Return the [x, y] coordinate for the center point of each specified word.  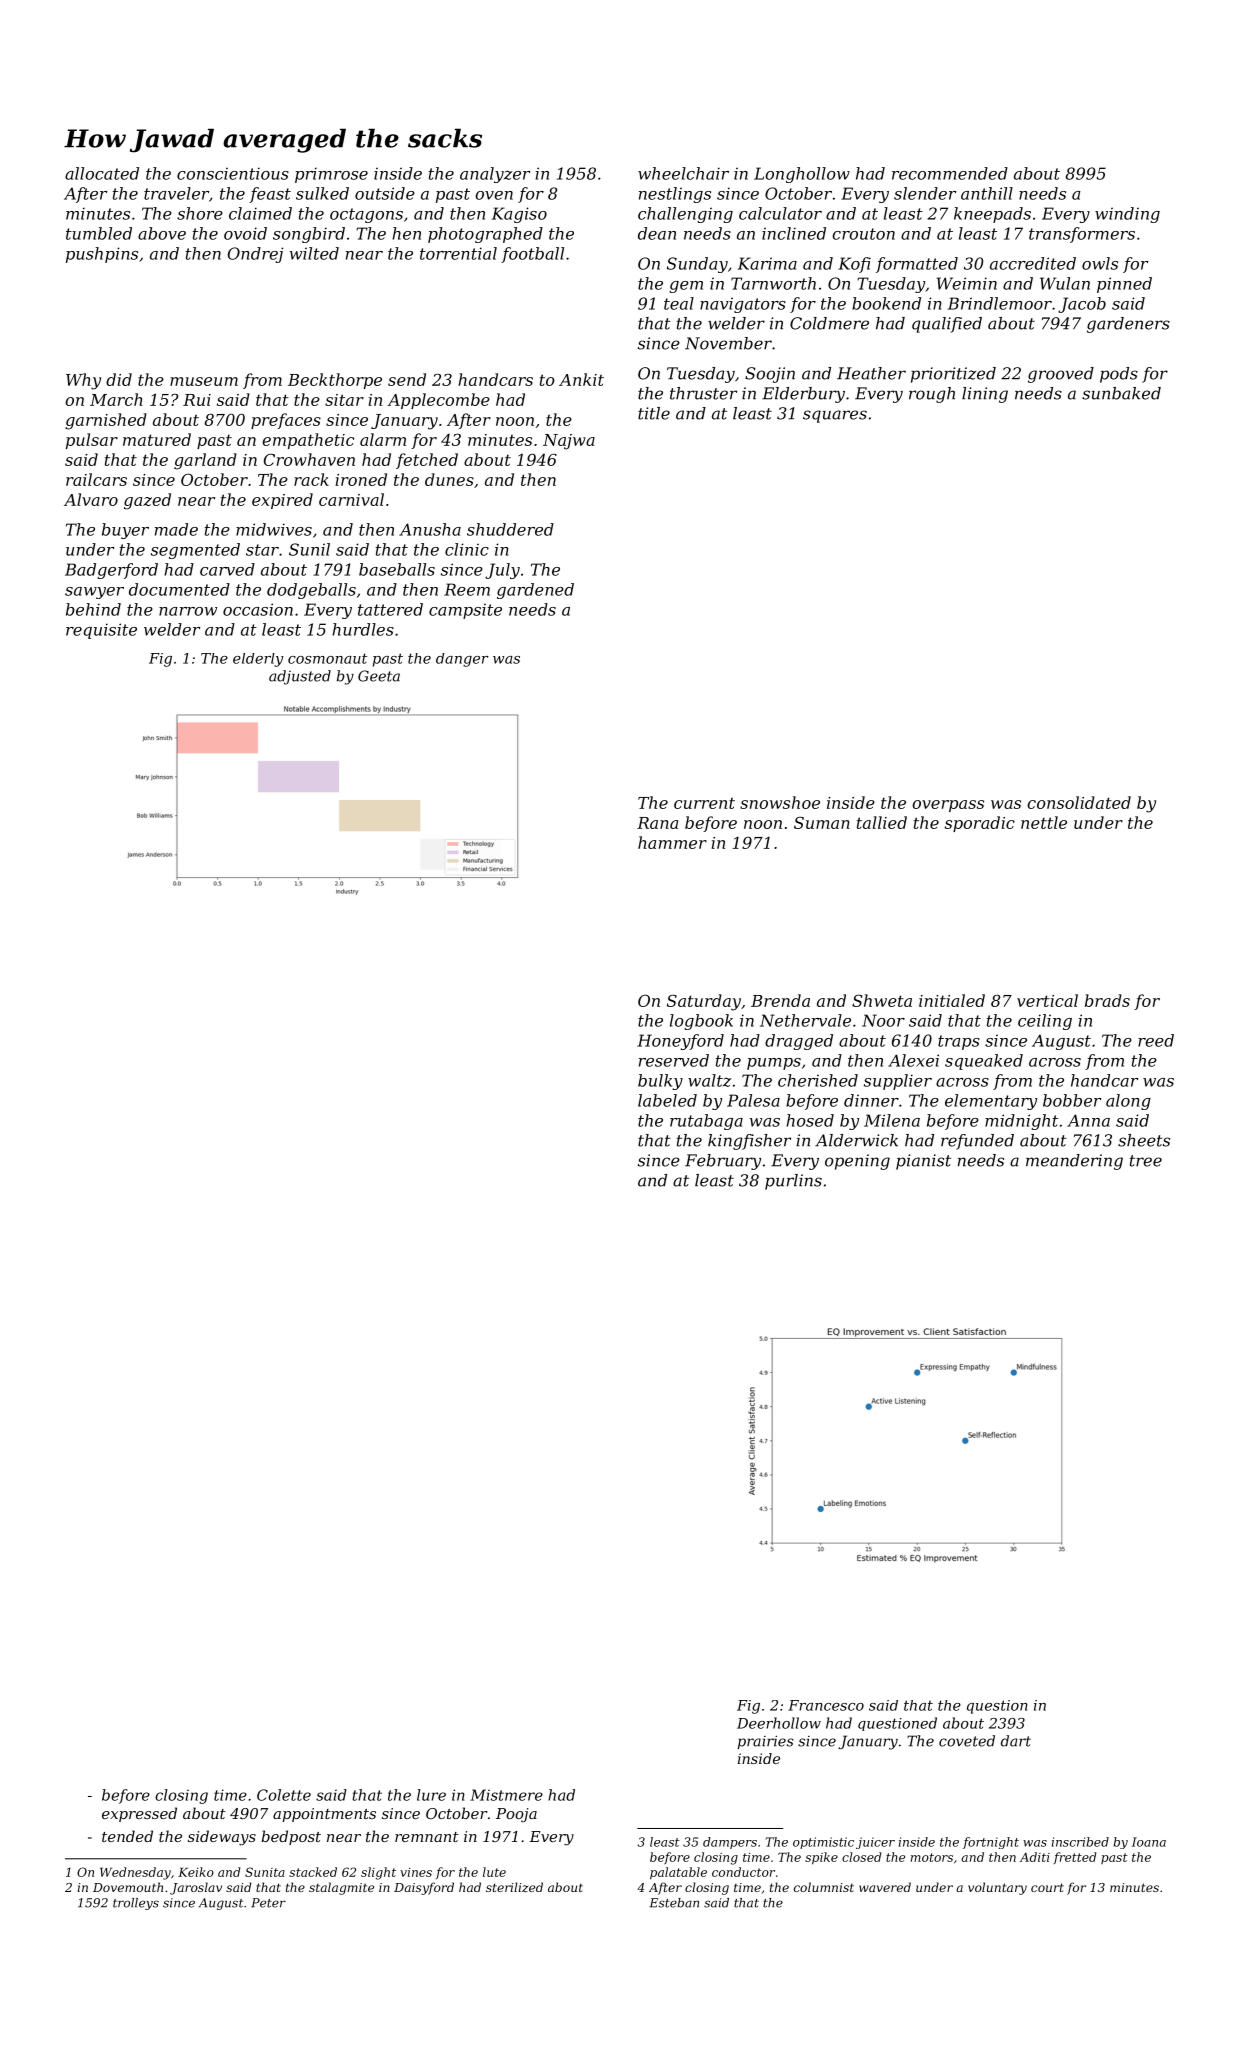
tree [1146, 1161]
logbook [701, 1022]
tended [127, 1836]
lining [985, 395]
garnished [106, 421]
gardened [535, 591]
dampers [730, 1843]
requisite [101, 631]
